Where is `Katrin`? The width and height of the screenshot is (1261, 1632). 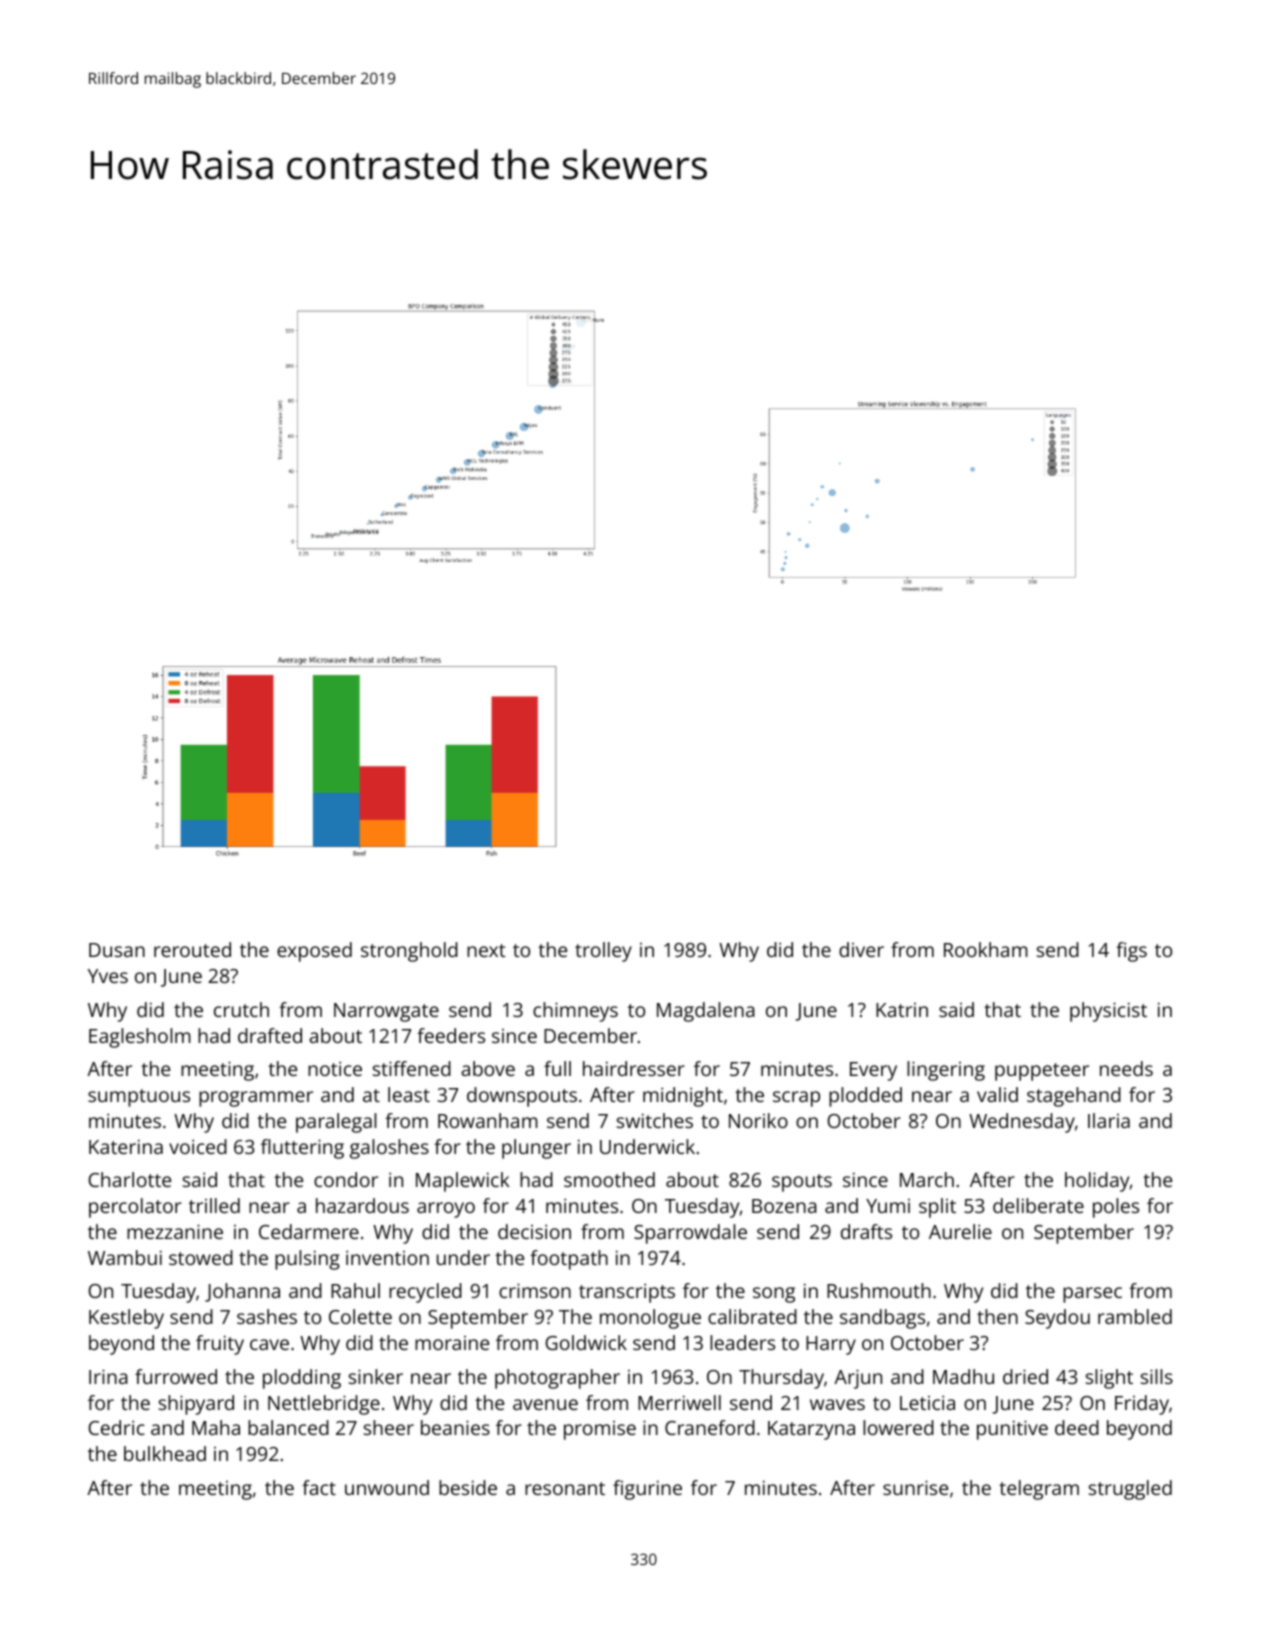 Katrin is located at coordinates (902, 1010).
